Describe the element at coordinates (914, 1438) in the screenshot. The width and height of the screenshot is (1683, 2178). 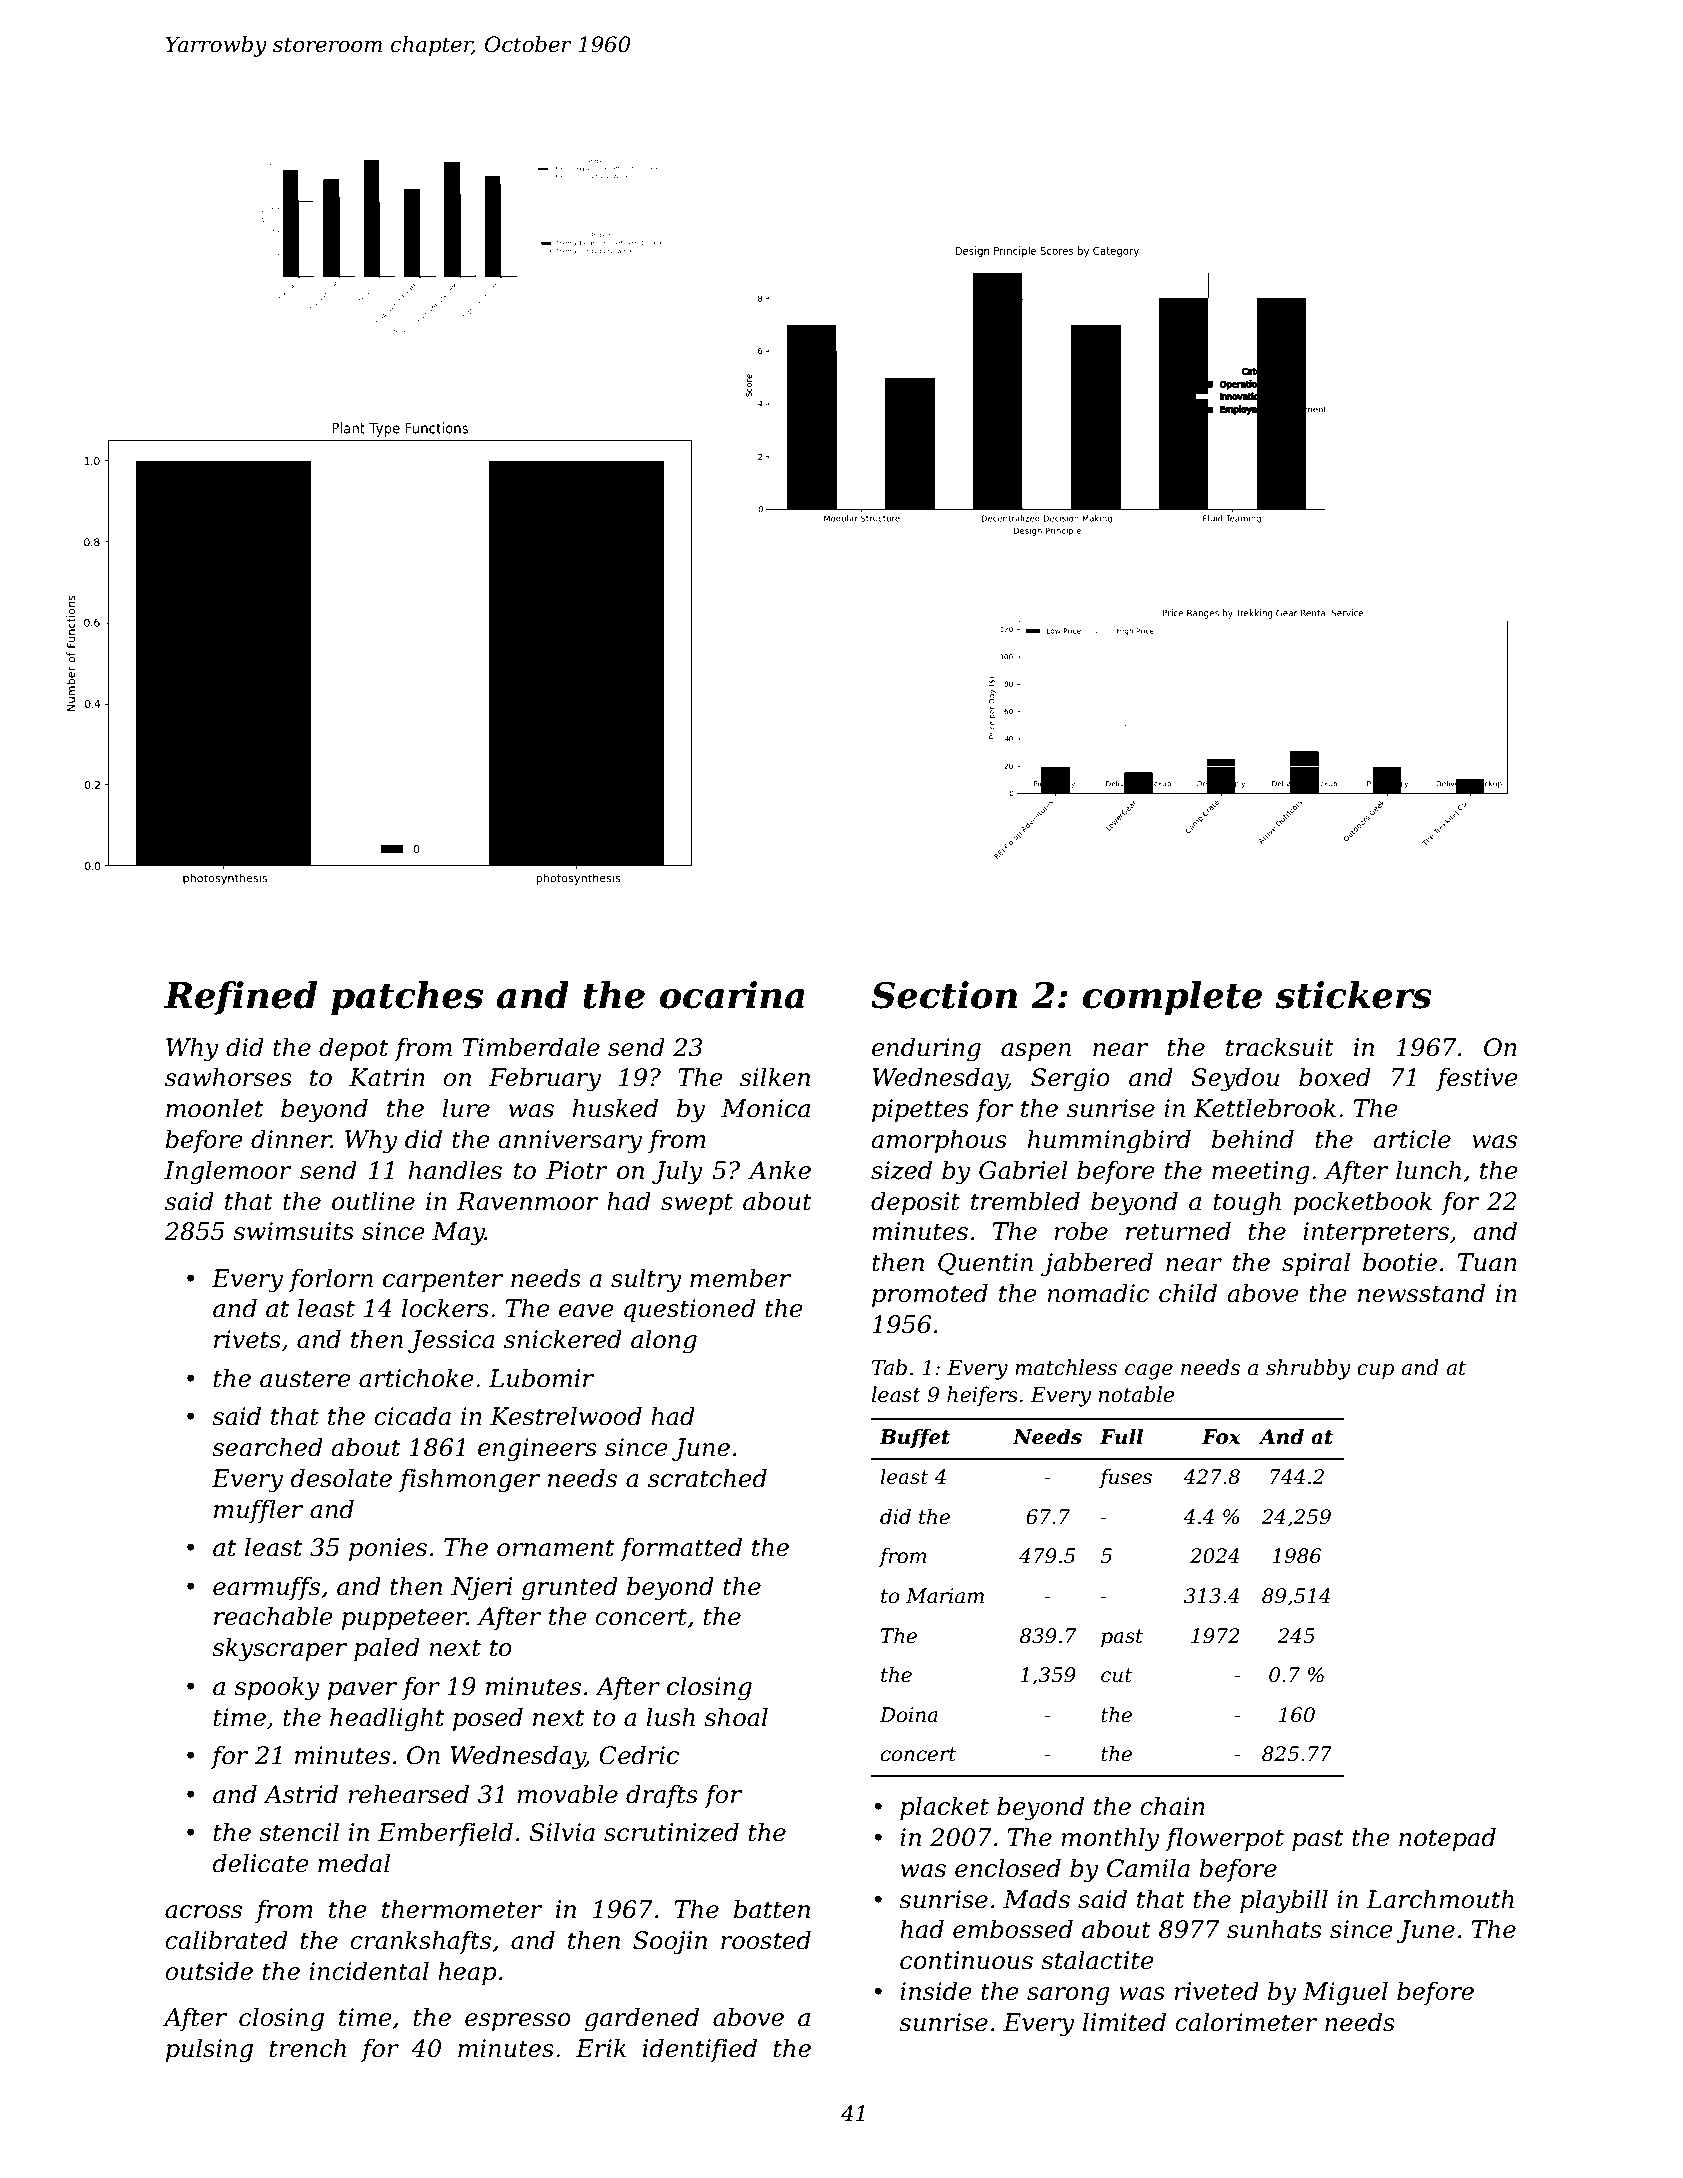
I see `Buffet` at that location.
